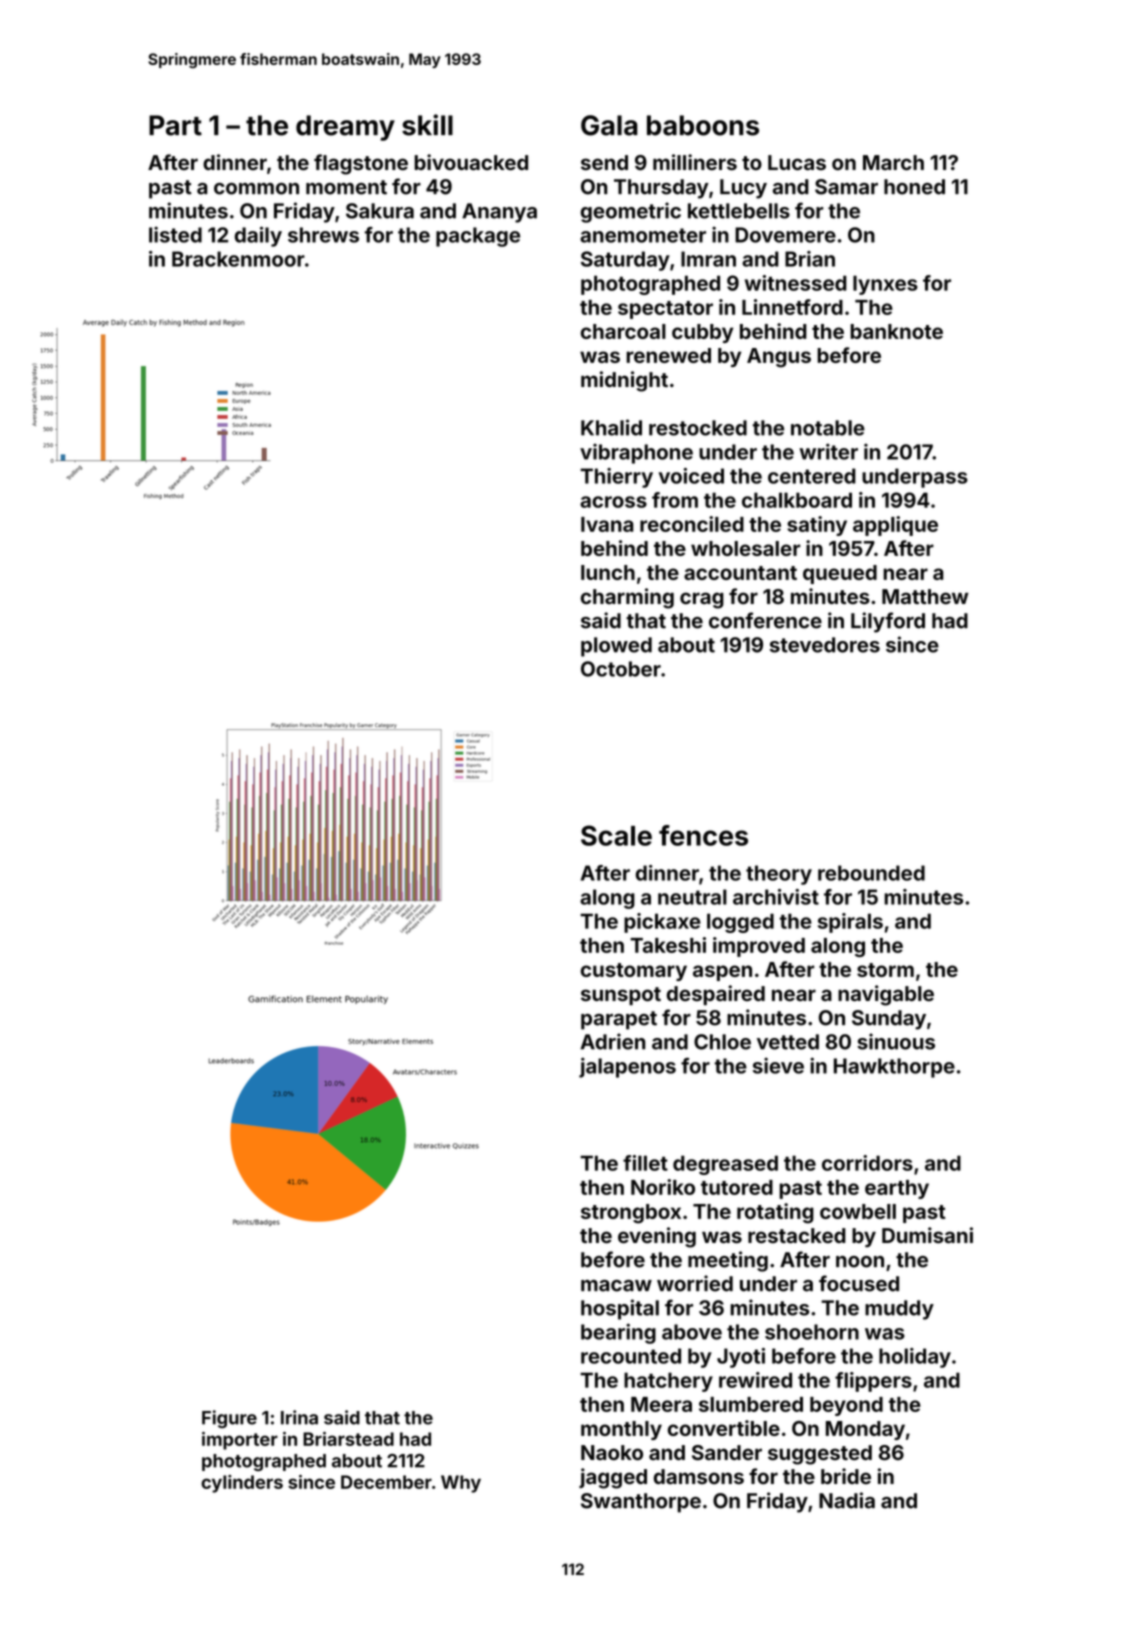 The image size is (1123, 1626). What do you see at coordinates (703, 125) in the image?
I see `baboons` at bounding box center [703, 125].
